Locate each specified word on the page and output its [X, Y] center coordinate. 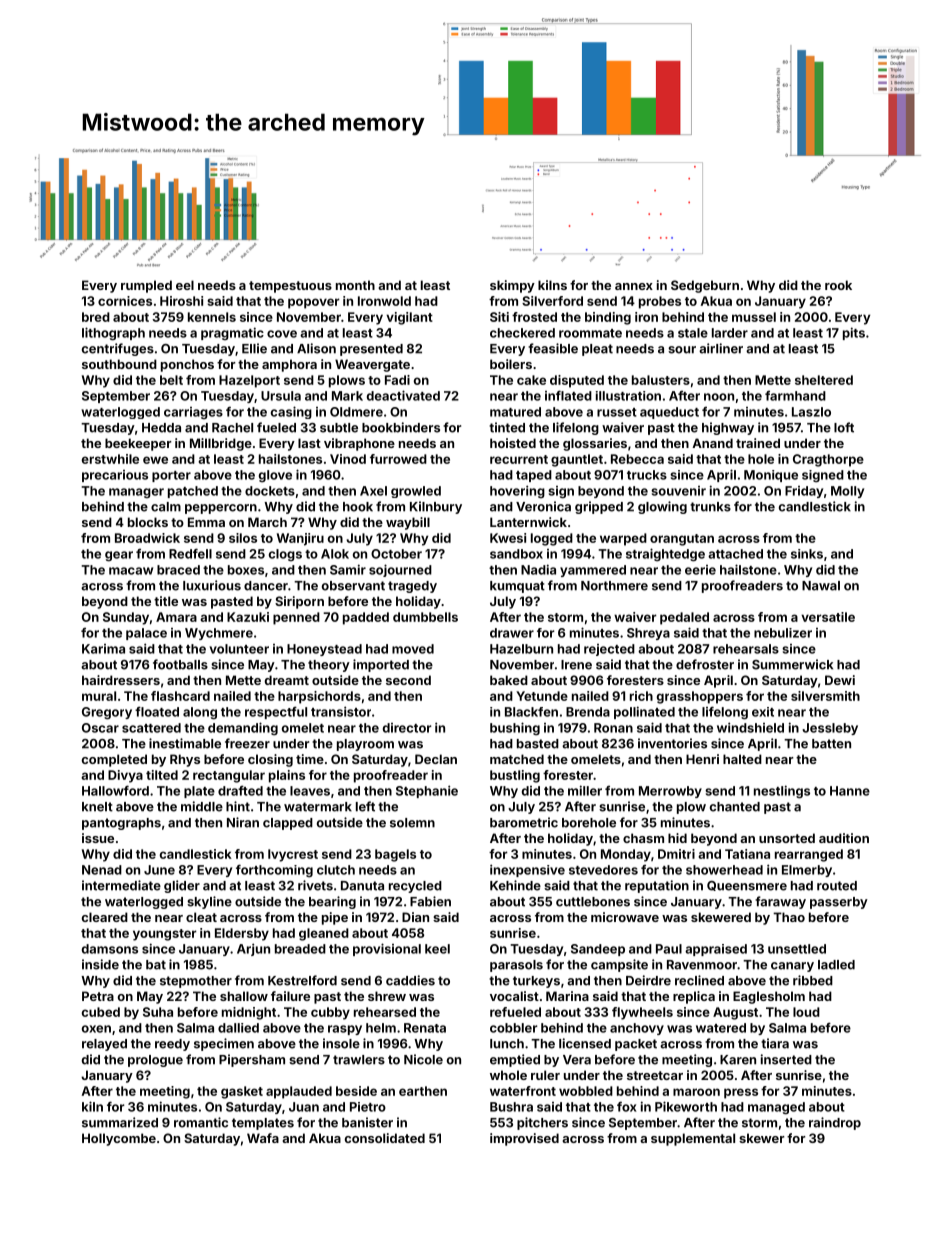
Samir [348, 569]
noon [719, 397]
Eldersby [242, 934]
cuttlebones [593, 902]
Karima [103, 649]
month [355, 285]
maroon [696, 1092]
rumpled [146, 286]
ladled [836, 965]
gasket [242, 1092]
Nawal [821, 586]
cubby [330, 1013]
